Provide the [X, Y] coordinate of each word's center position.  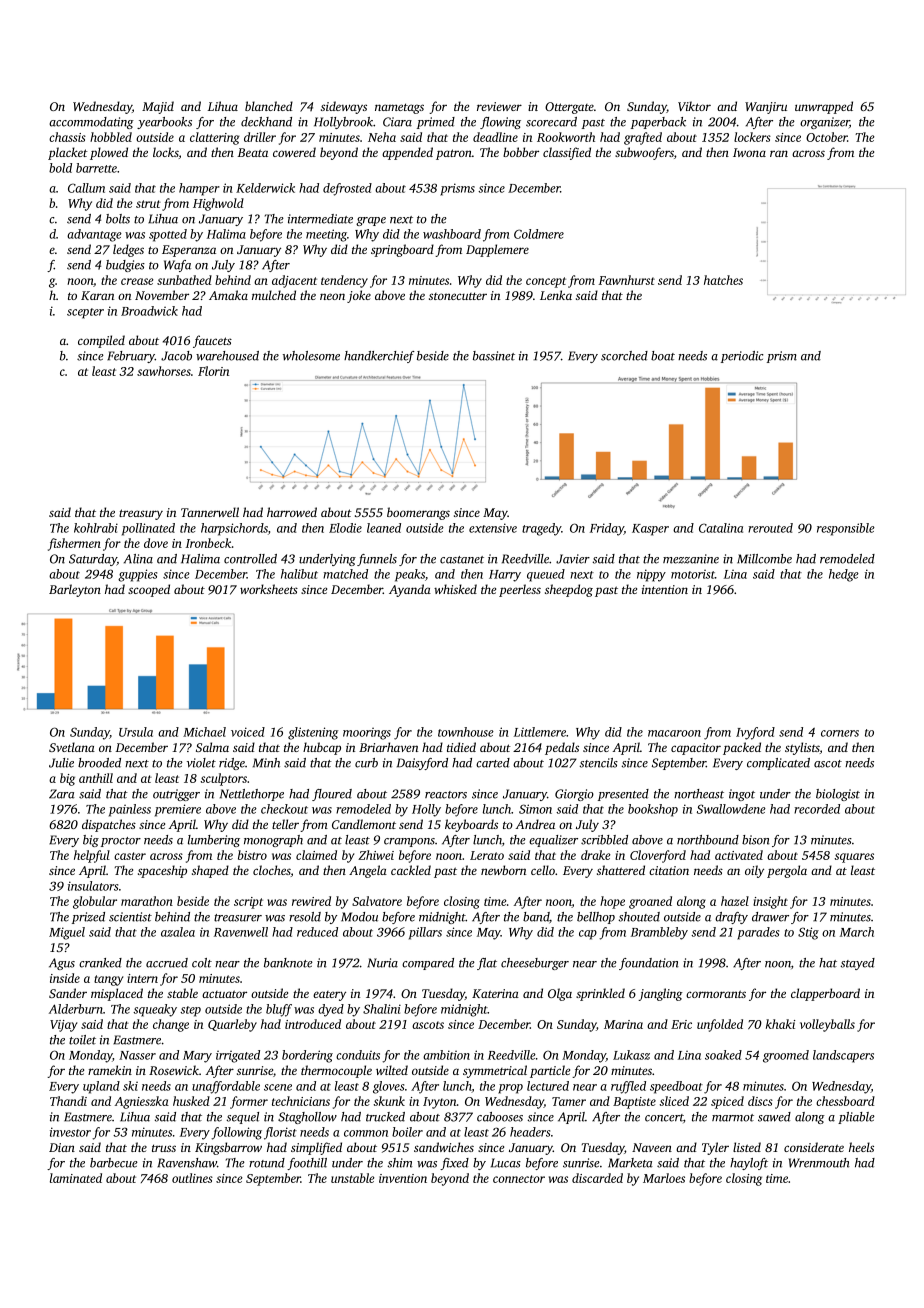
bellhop [596, 918]
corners [840, 733]
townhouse [466, 732]
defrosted [347, 189]
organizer [825, 123]
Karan [97, 295]
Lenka [556, 295]
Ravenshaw [187, 1163]
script [248, 903]
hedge [844, 575]
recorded [817, 809]
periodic [742, 357]
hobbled [111, 137]
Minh [266, 763]
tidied [461, 747]
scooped [149, 590]
